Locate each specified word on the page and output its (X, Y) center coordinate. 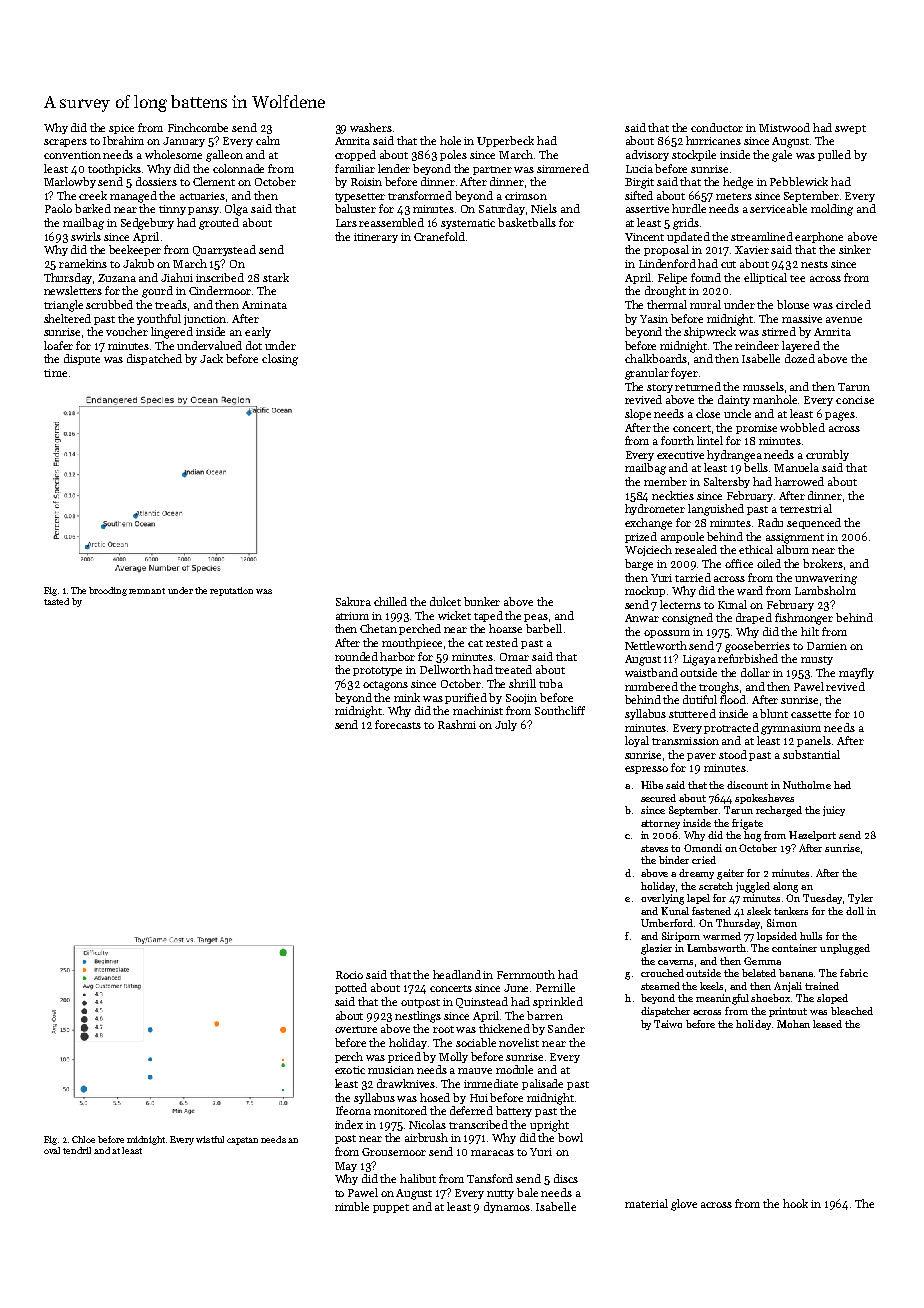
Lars (346, 223)
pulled (834, 155)
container (794, 948)
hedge (738, 183)
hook (795, 1203)
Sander (566, 1028)
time (55, 373)
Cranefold (439, 236)
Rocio (349, 975)
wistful (210, 1139)
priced (404, 1057)
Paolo (58, 208)
